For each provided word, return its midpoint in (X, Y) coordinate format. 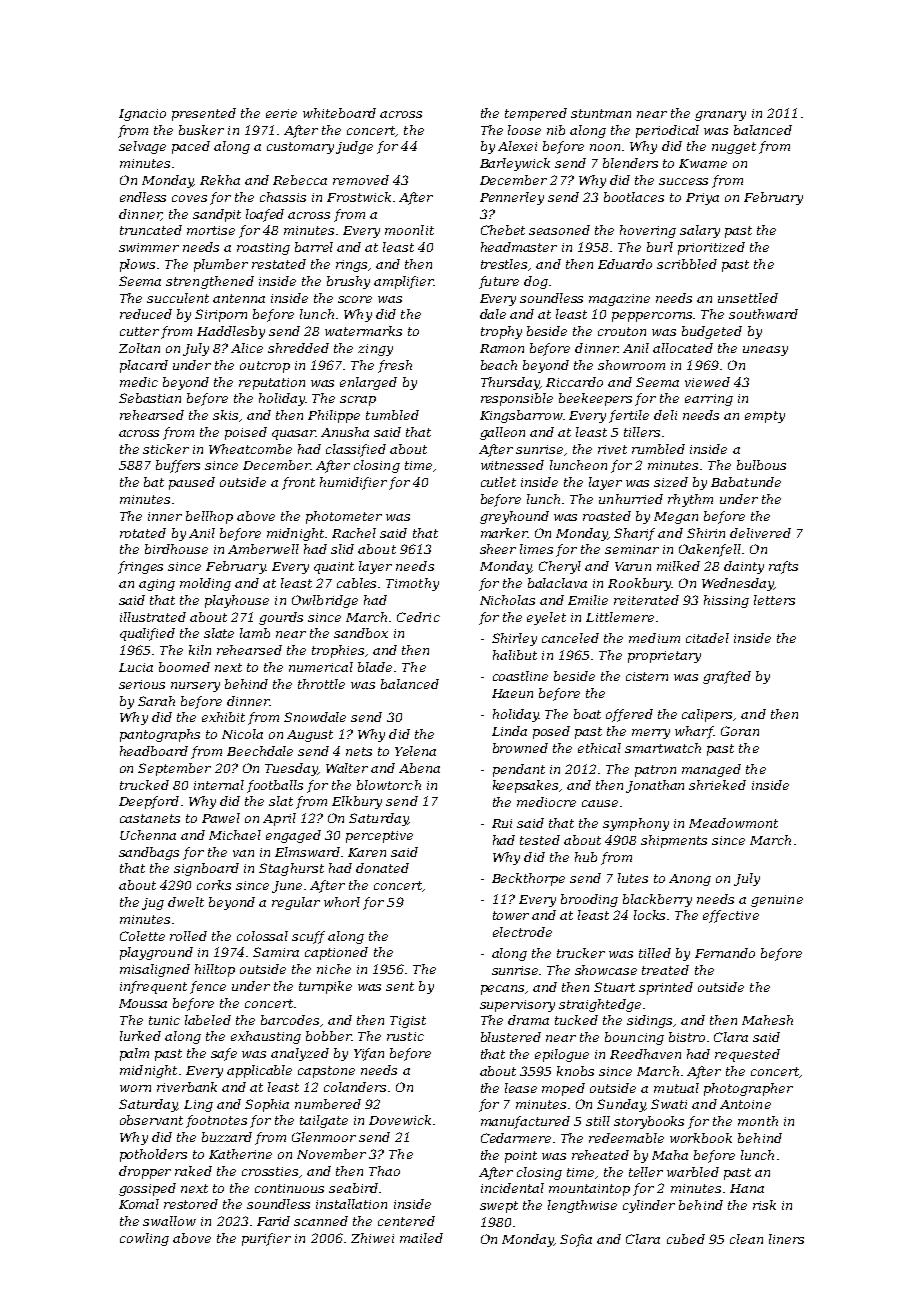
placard (144, 366)
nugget (734, 148)
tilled (655, 953)
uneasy (765, 351)
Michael (235, 835)
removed (361, 180)
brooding (589, 900)
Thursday (510, 383)
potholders (153, 1155)
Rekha (220, 180)
